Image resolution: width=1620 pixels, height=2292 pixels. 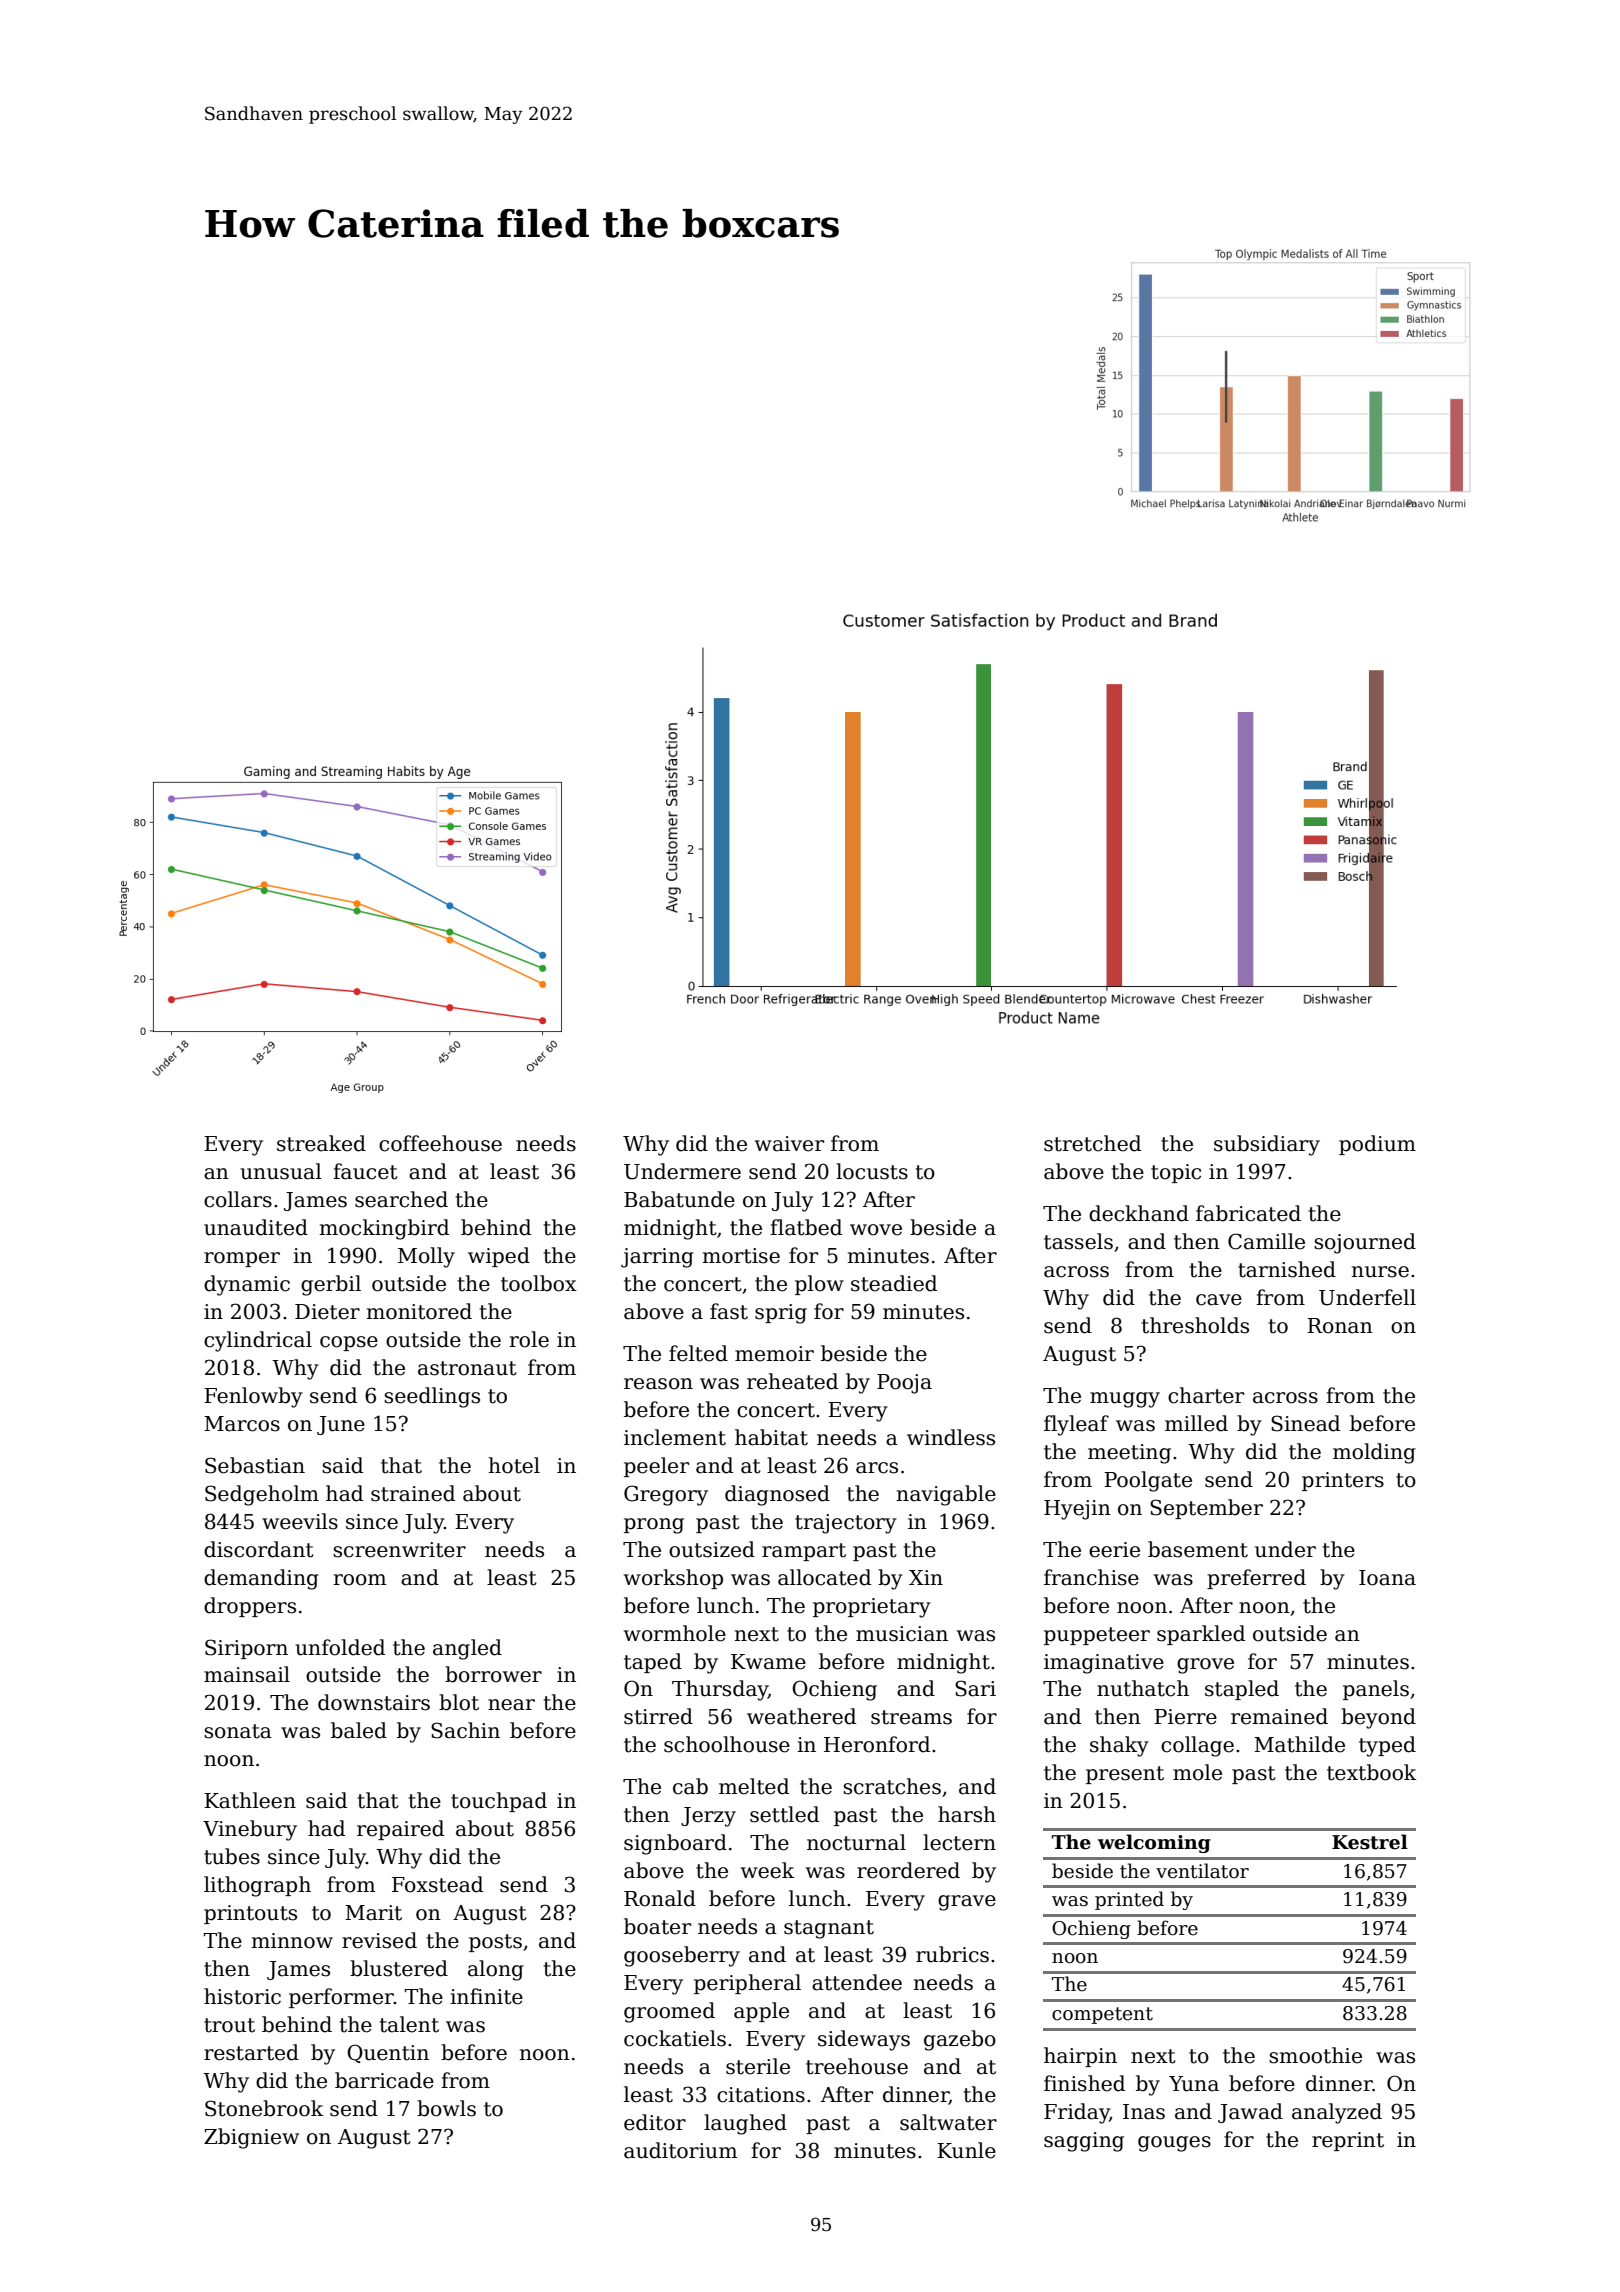 I want to click on Kunle, so click(x=966, y=2150).
